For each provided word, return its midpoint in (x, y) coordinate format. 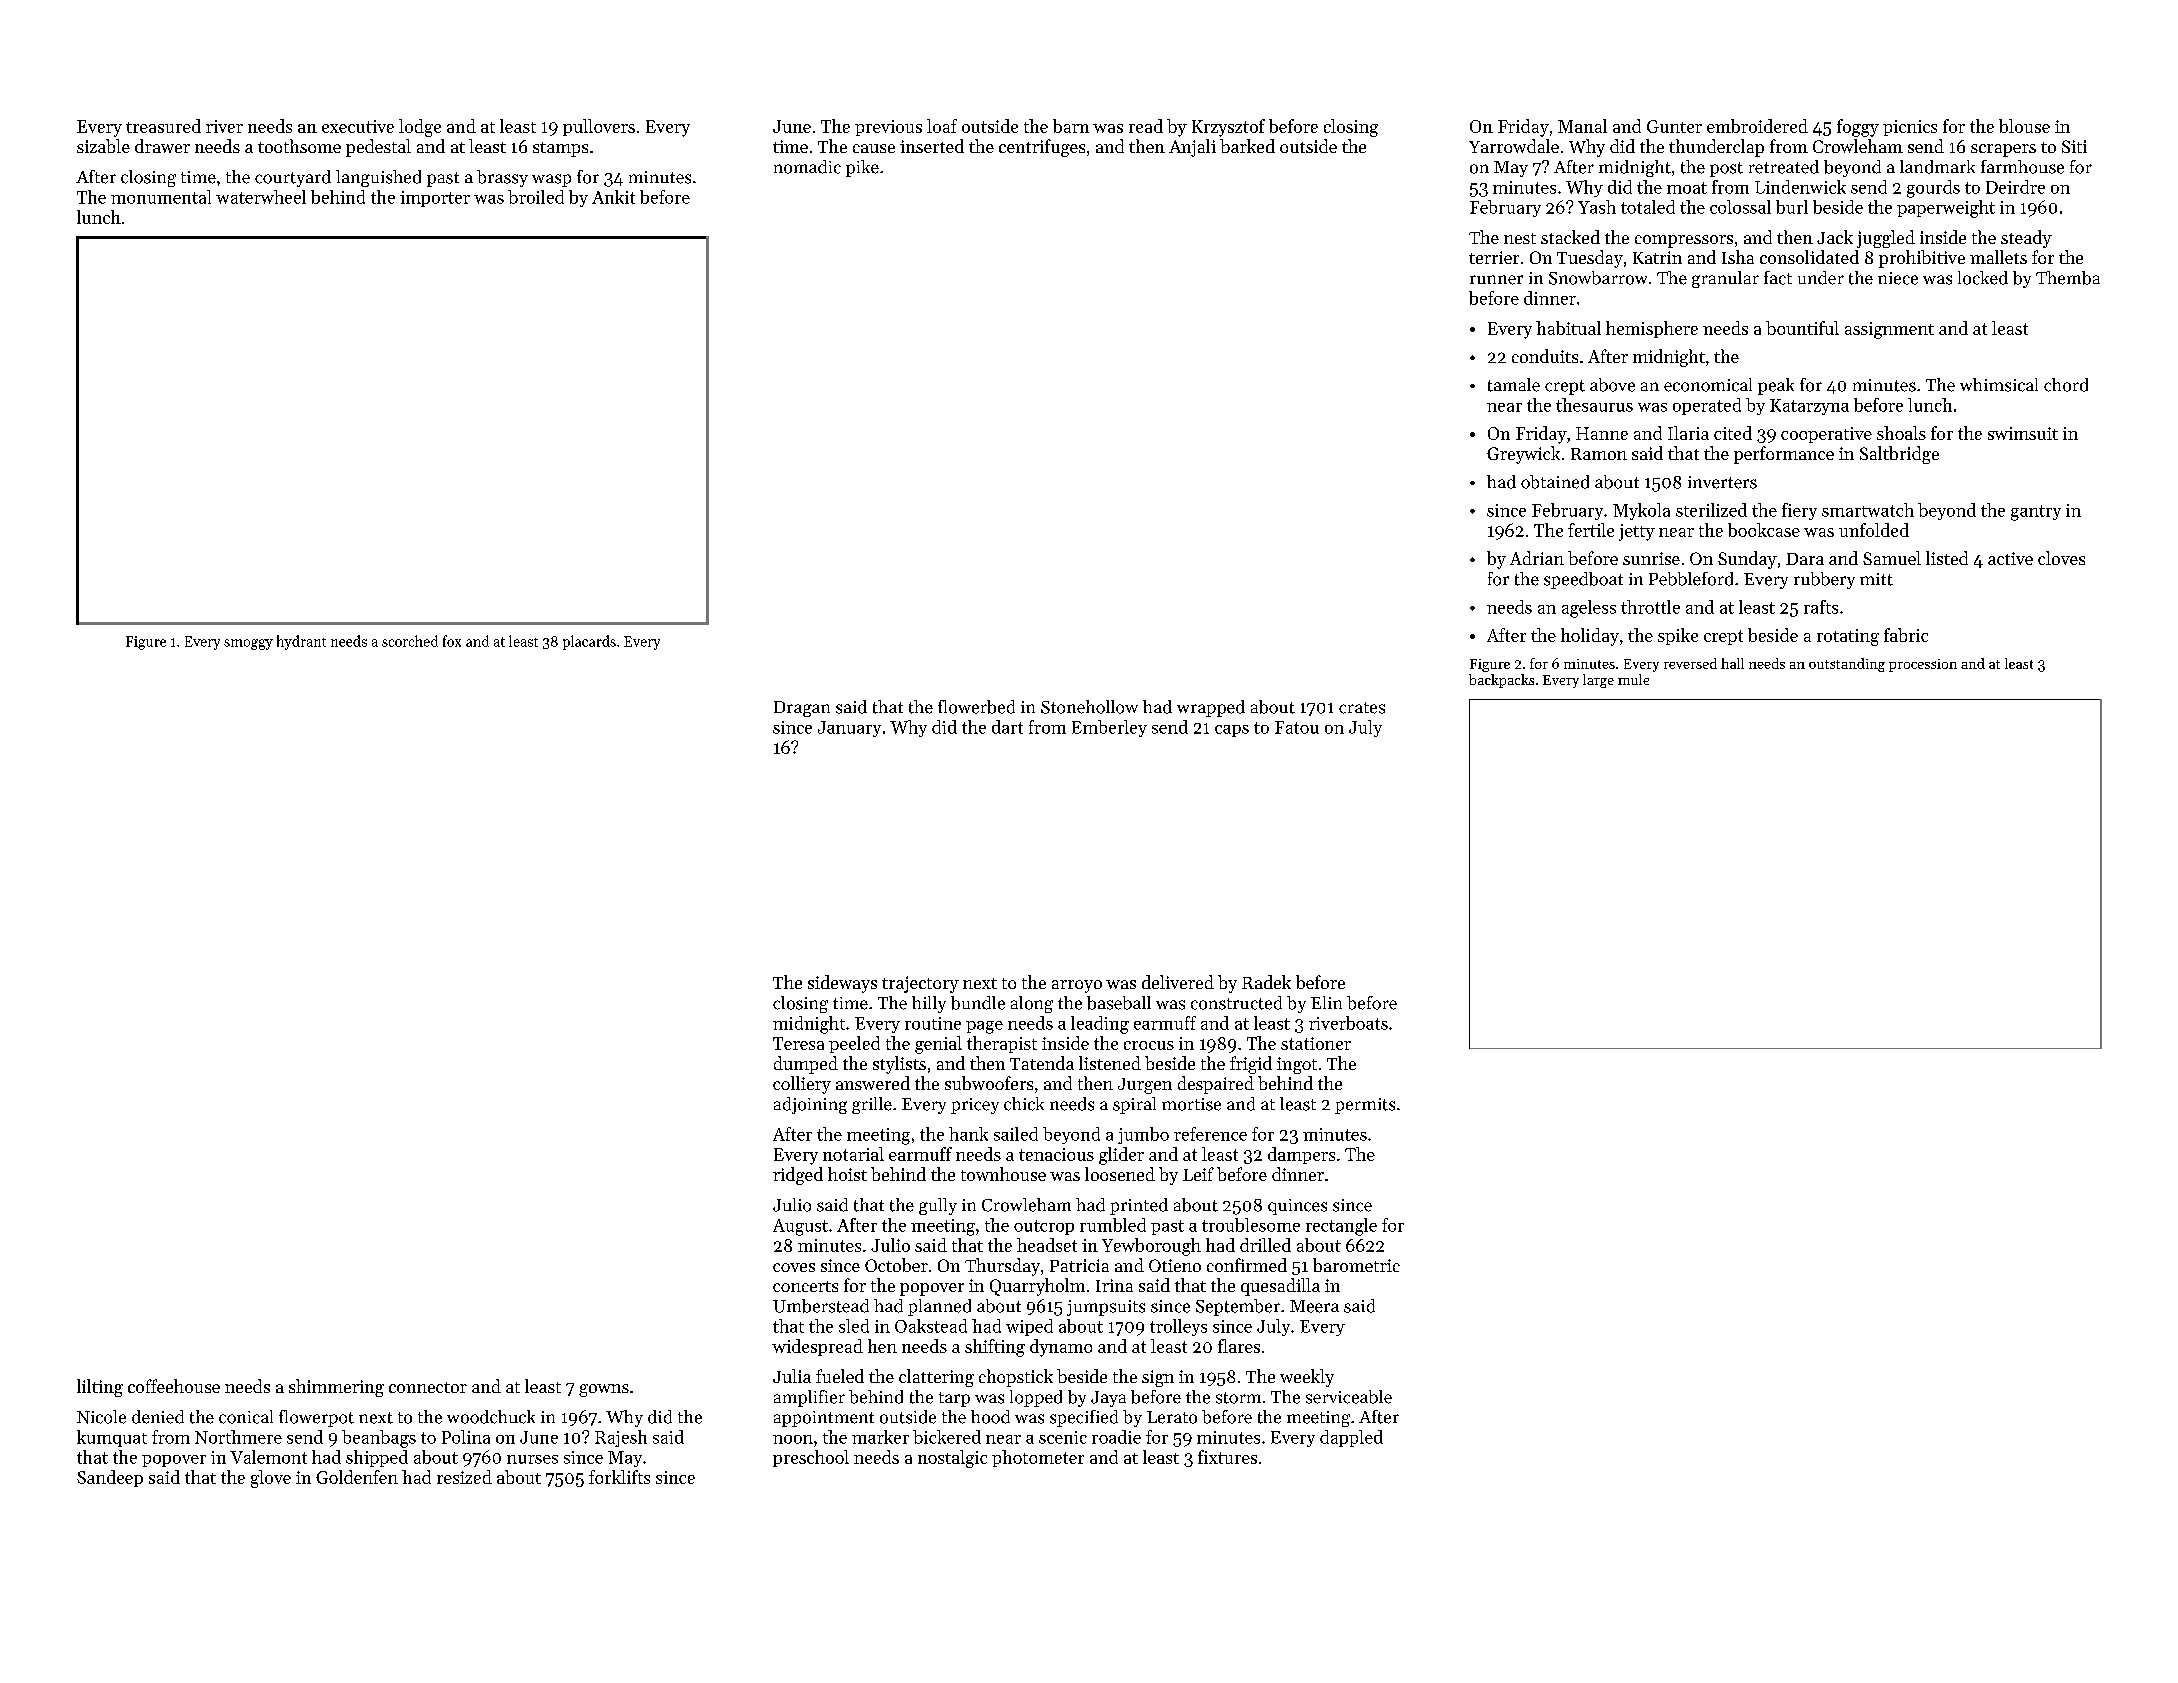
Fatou (1297, 727)
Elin (1326, 1002)
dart (1007, 727)
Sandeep (110, 1478)
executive (358, 126)
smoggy (248, 644)
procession (1923, 665)
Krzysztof (1228, 128)
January (849, 729)
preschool (811, 1458)
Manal (1582, 126)
